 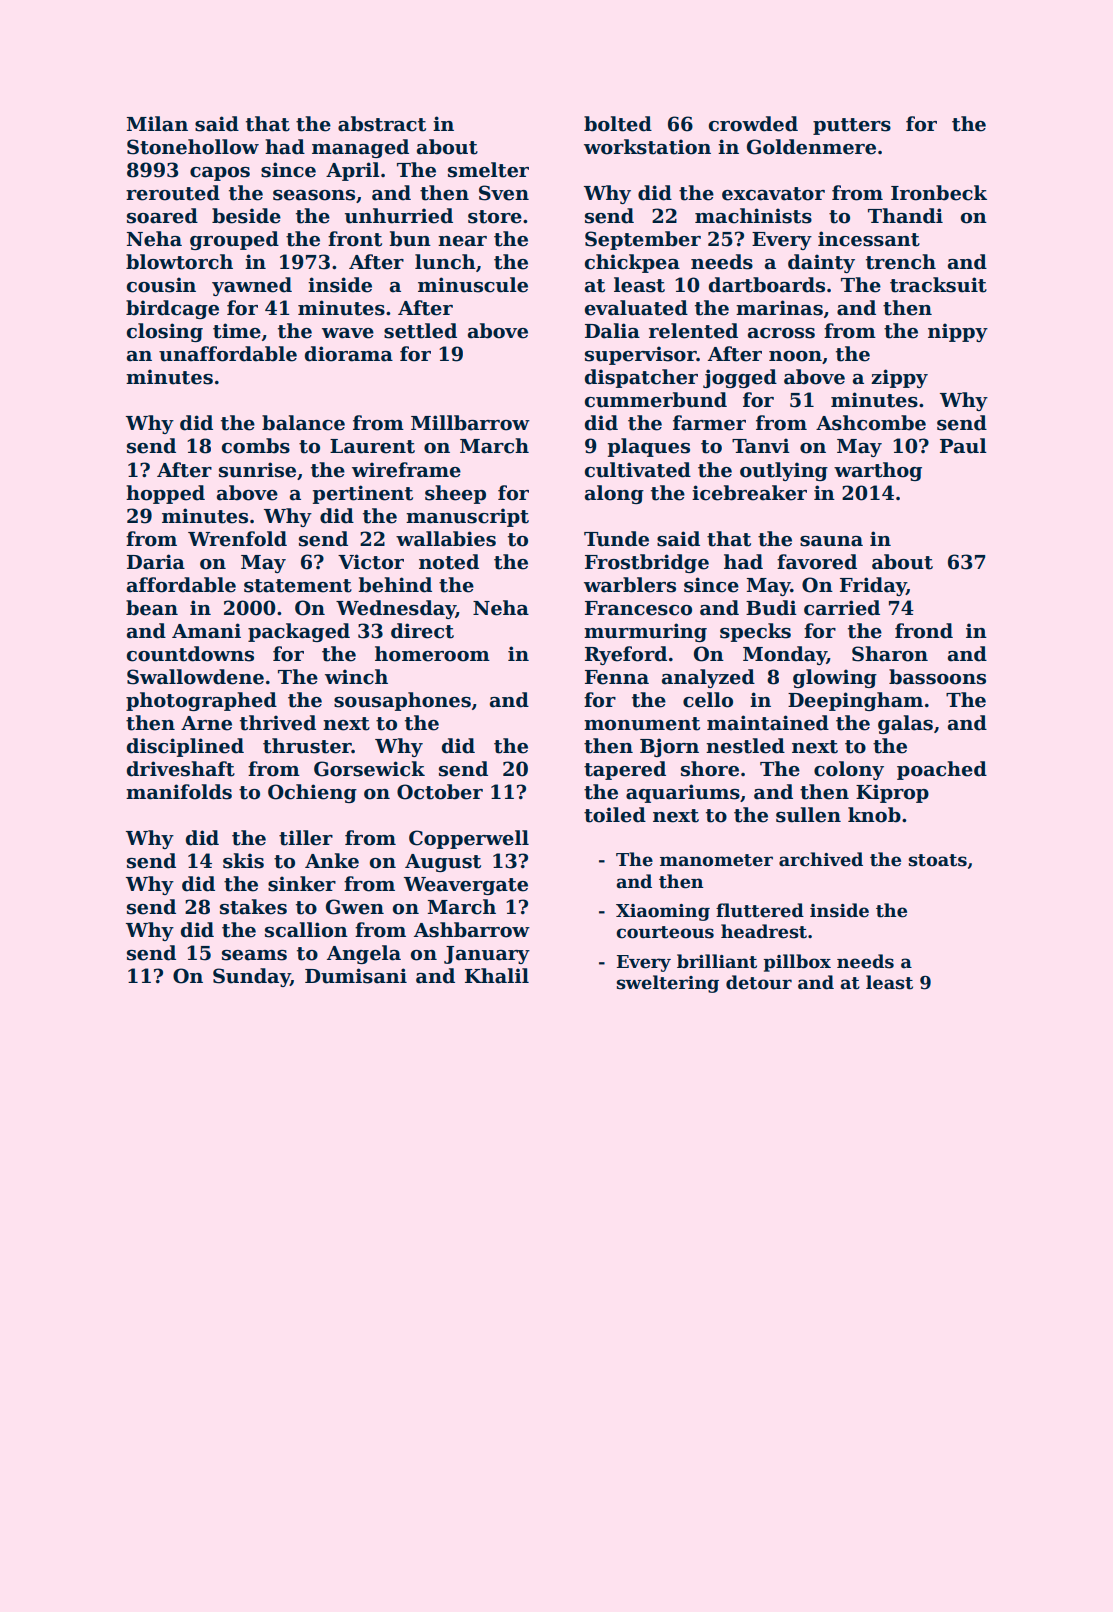 What do you see at coordinates (237, 539) in the screenshot?
I see `Wrenfold` at bounding box center [237, 539].
